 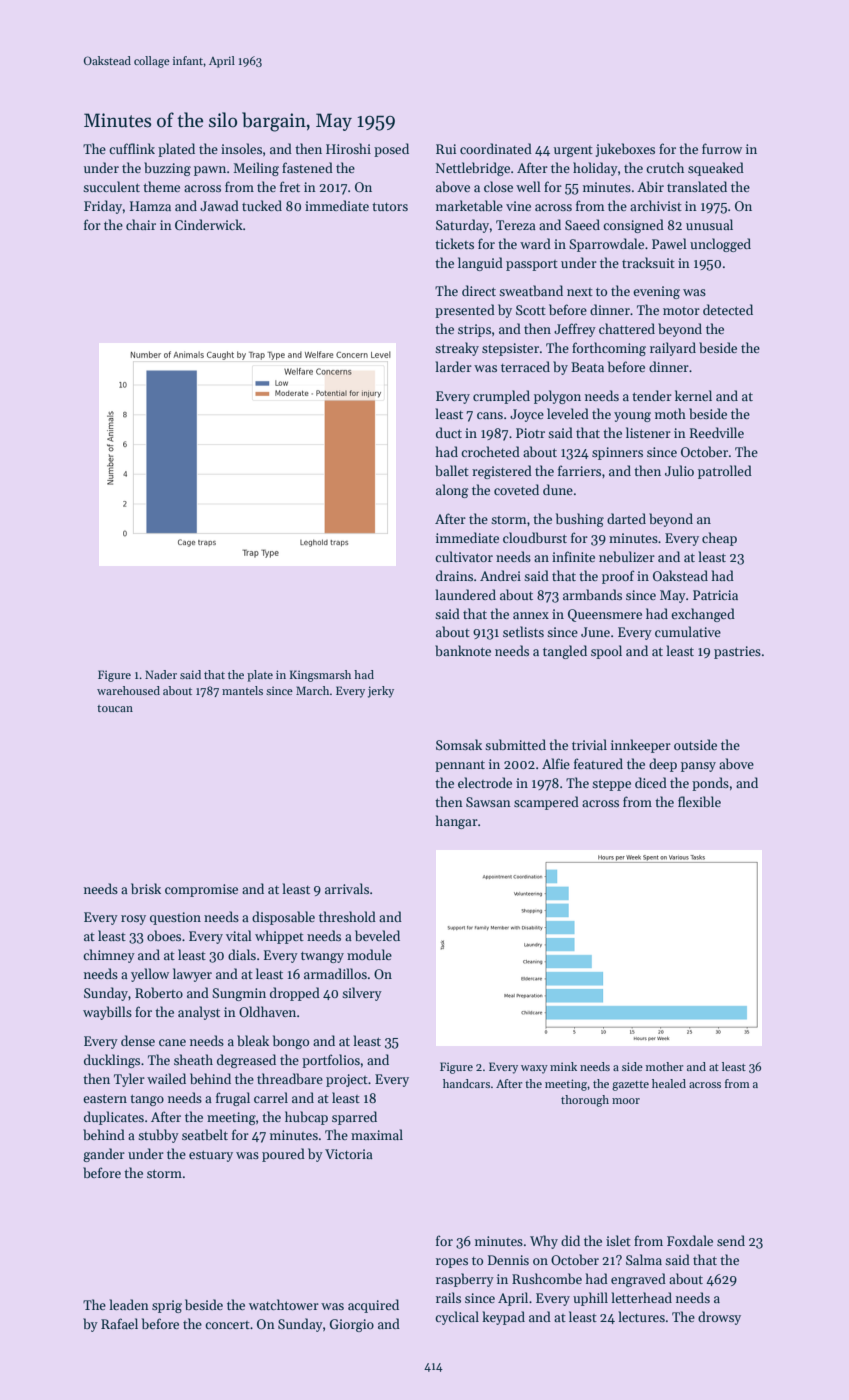 What do you see at coordinates (349, 1154) in the screenshot?
I see `Victoria` at bounding box center [349, 1154].
